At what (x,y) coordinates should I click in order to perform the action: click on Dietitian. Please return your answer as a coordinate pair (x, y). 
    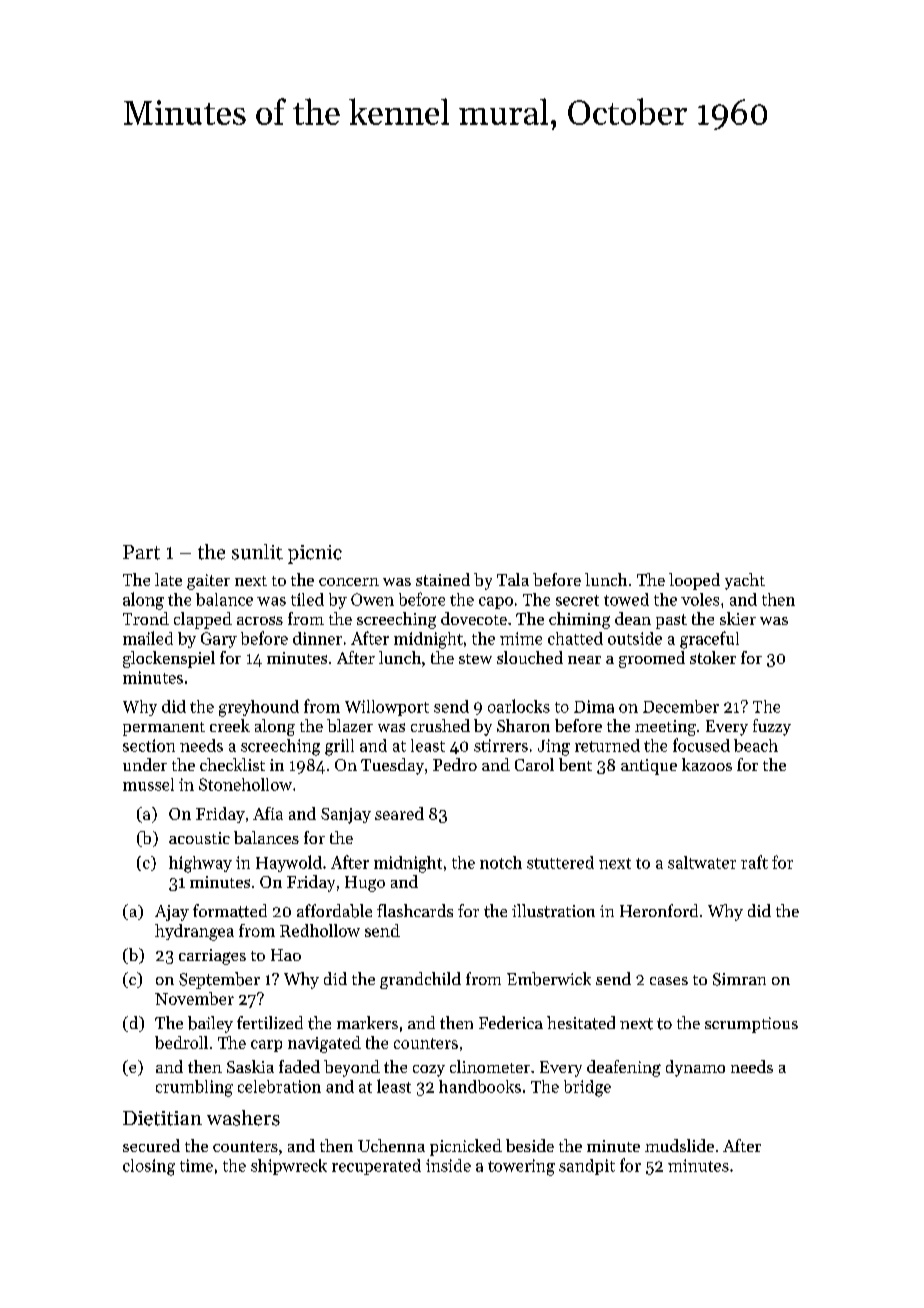
    Looking at the image, I should click on (162, 1118).
